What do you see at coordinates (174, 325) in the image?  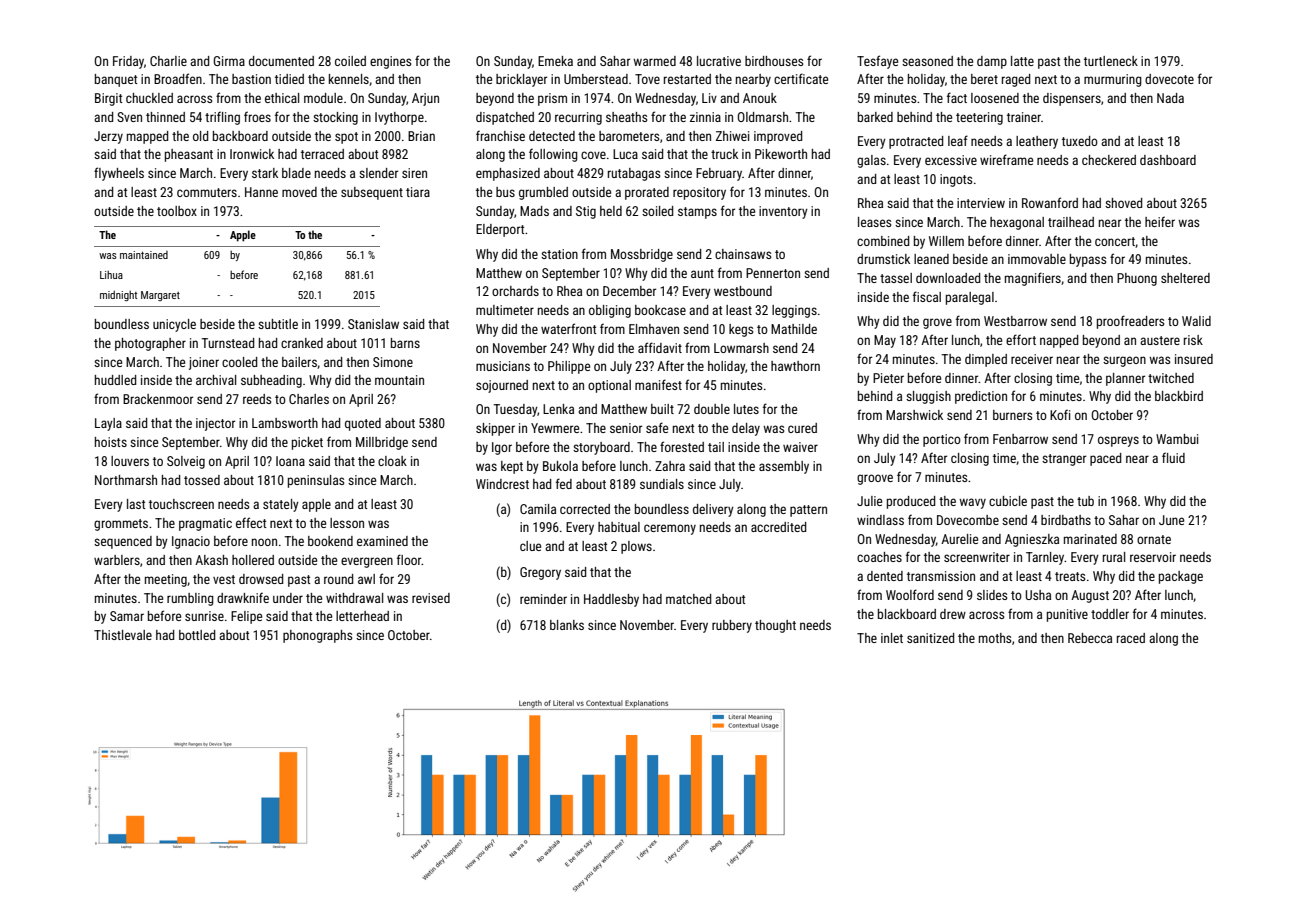 I see `unicycle` at bounding box center [174, 325].
